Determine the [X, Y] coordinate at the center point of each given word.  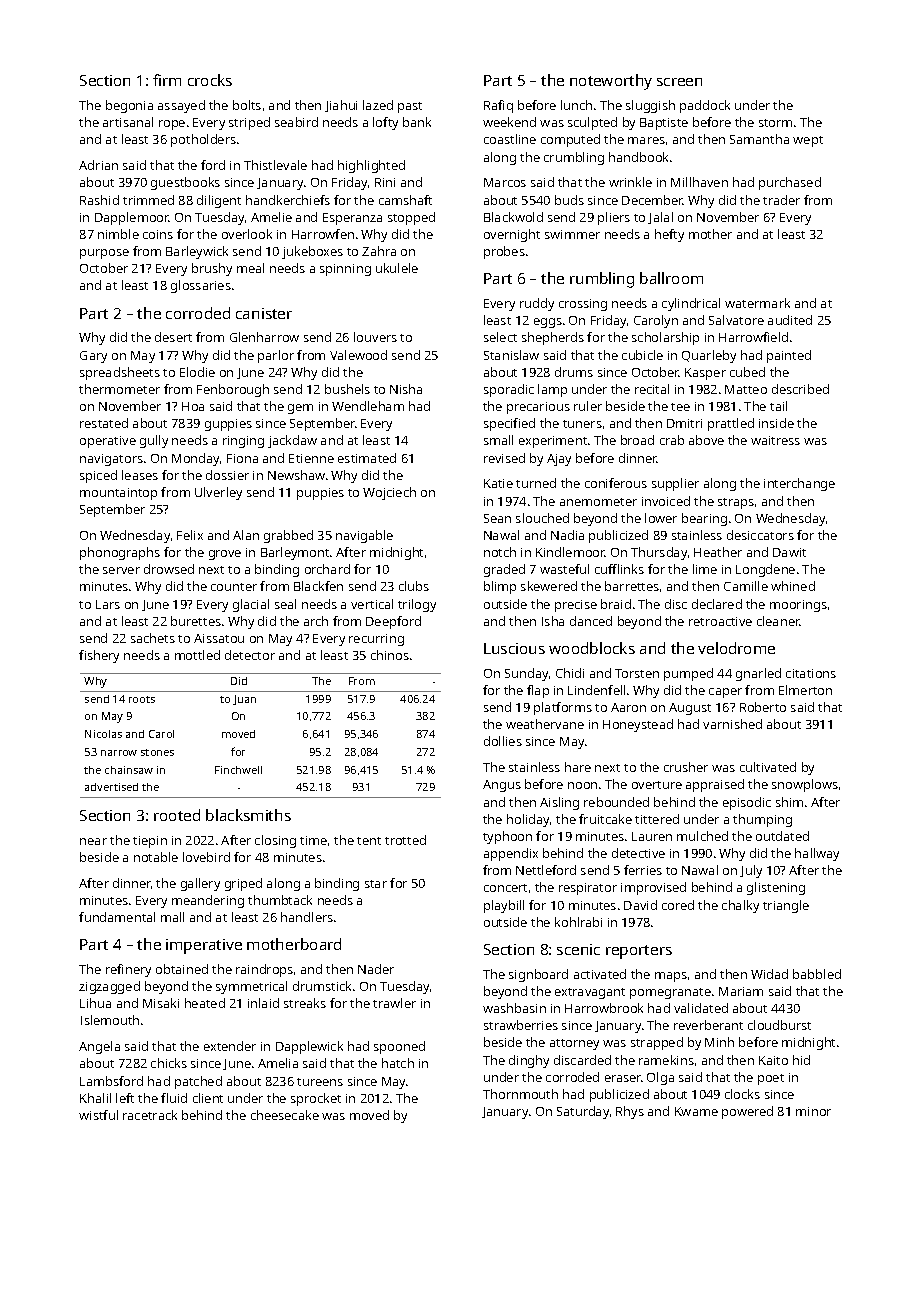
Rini [385, 182]
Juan [244, 700]
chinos [390, 655]
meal [250, 268]
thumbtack [280, 900]
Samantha [759, 139]
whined [793, 586]
